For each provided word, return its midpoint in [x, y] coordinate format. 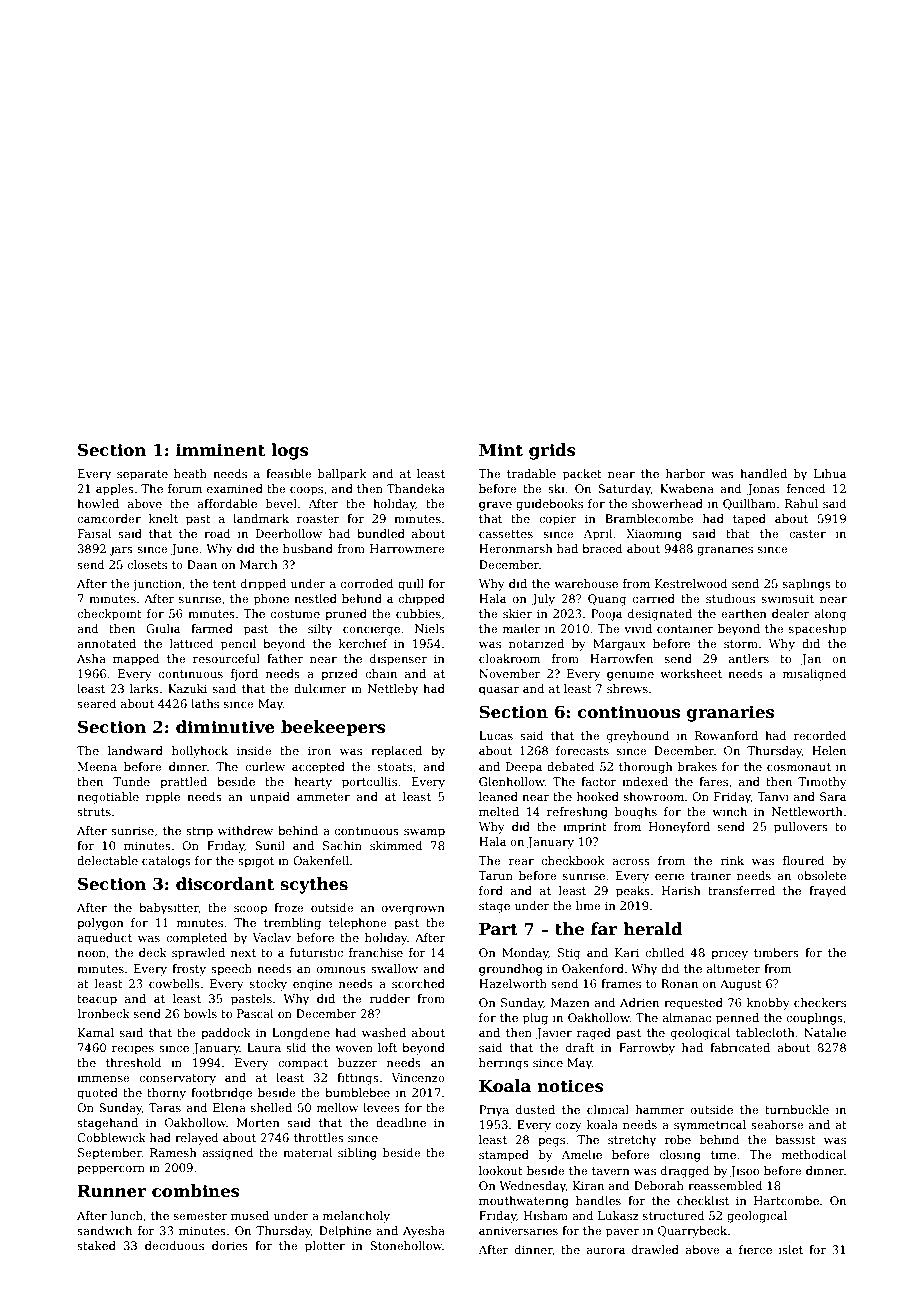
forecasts [582, 750]
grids [552, 451]
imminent [220, 450]
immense [103, 1077]
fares [713, 781]
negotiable [108, 798]
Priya [494, 1111]
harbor [686, 473]
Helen [829, 750]
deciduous [174, 1245]
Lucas [496, 735]
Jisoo [744, 1172]
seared [97, 703]
